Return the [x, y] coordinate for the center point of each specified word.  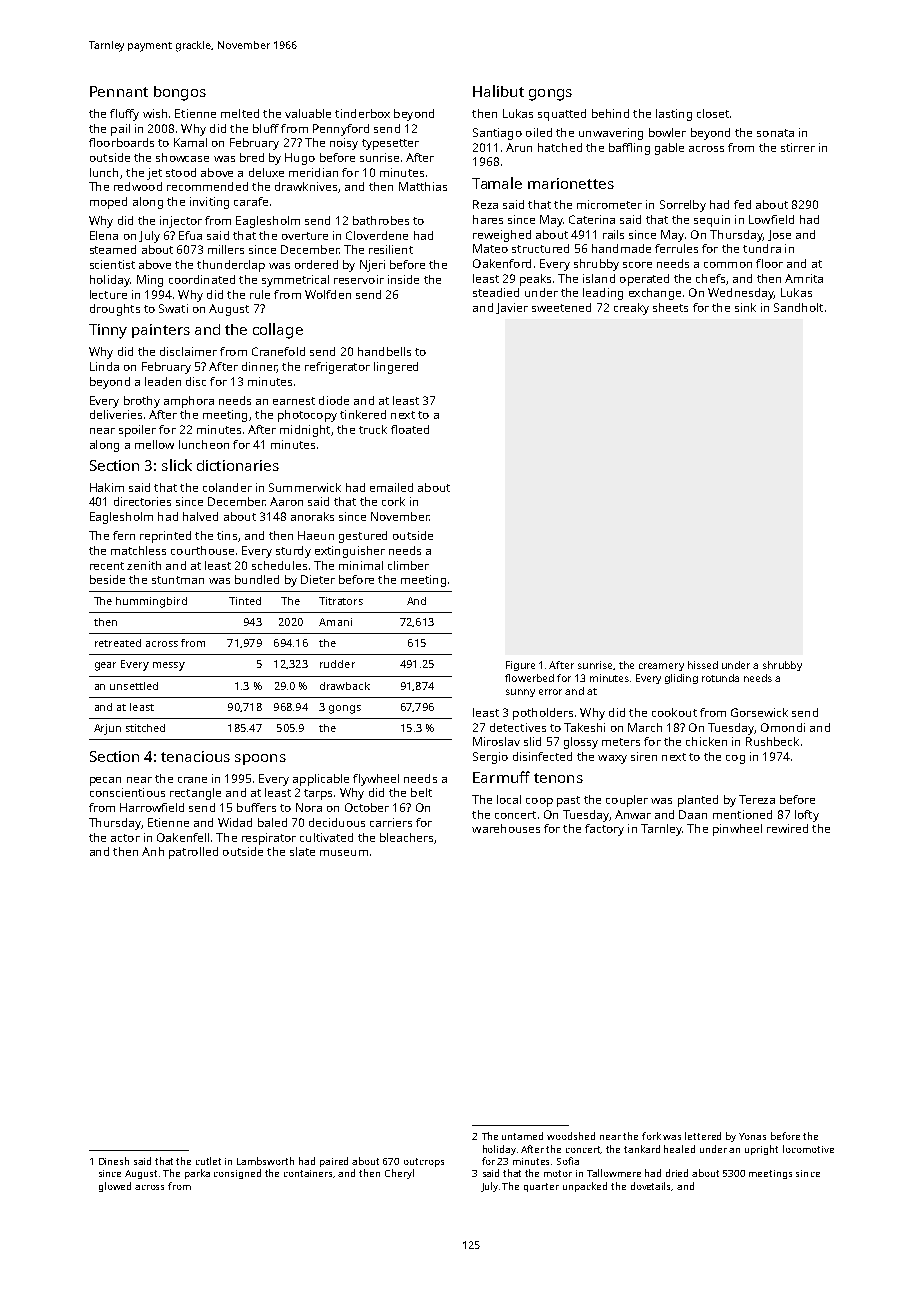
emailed [391, 487]
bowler [667, 132]
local [509, 799]
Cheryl [399, 1174]
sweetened [561, 307]
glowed [115, 1187]
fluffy [124, 115]
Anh [153, 851]
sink [745, 307]
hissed [703, 665]
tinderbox [362, 113]
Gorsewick [759, 712]
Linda [104, 366]
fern [124, 535]
